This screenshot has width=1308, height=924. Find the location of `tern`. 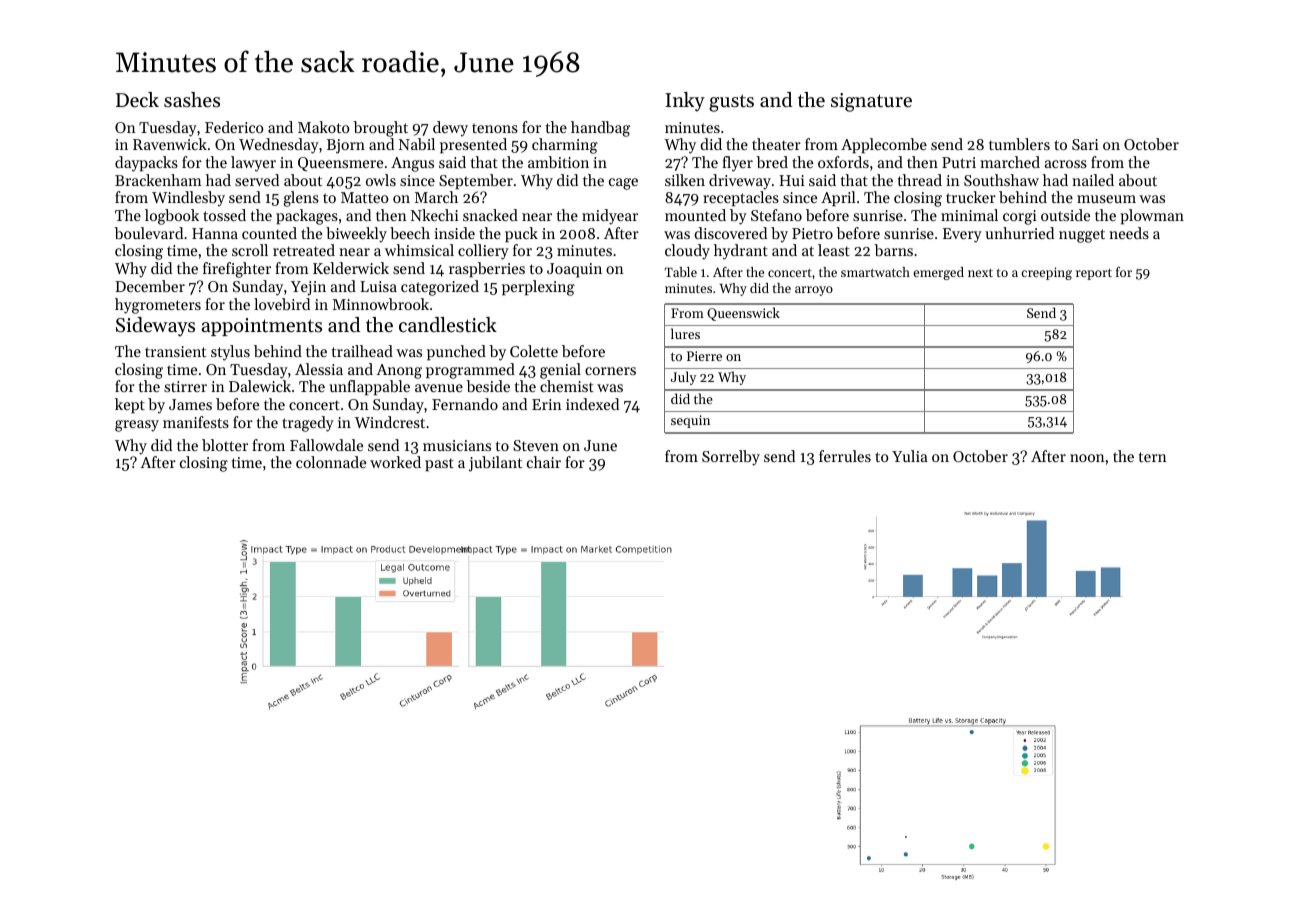

tern is located at coordinates (1153, 457).
